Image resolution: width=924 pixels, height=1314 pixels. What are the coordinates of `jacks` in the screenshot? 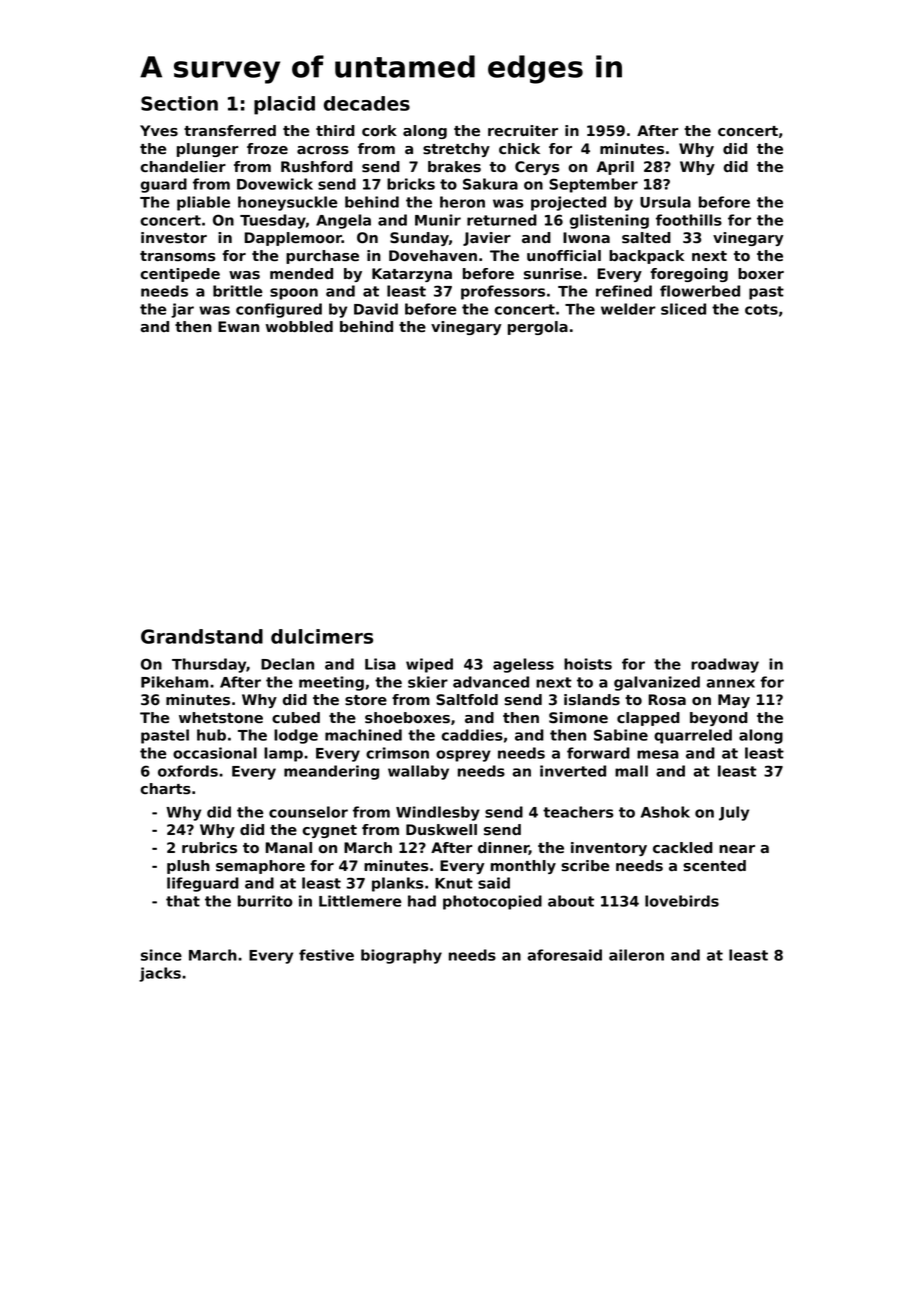 It's located at (160, 974).
